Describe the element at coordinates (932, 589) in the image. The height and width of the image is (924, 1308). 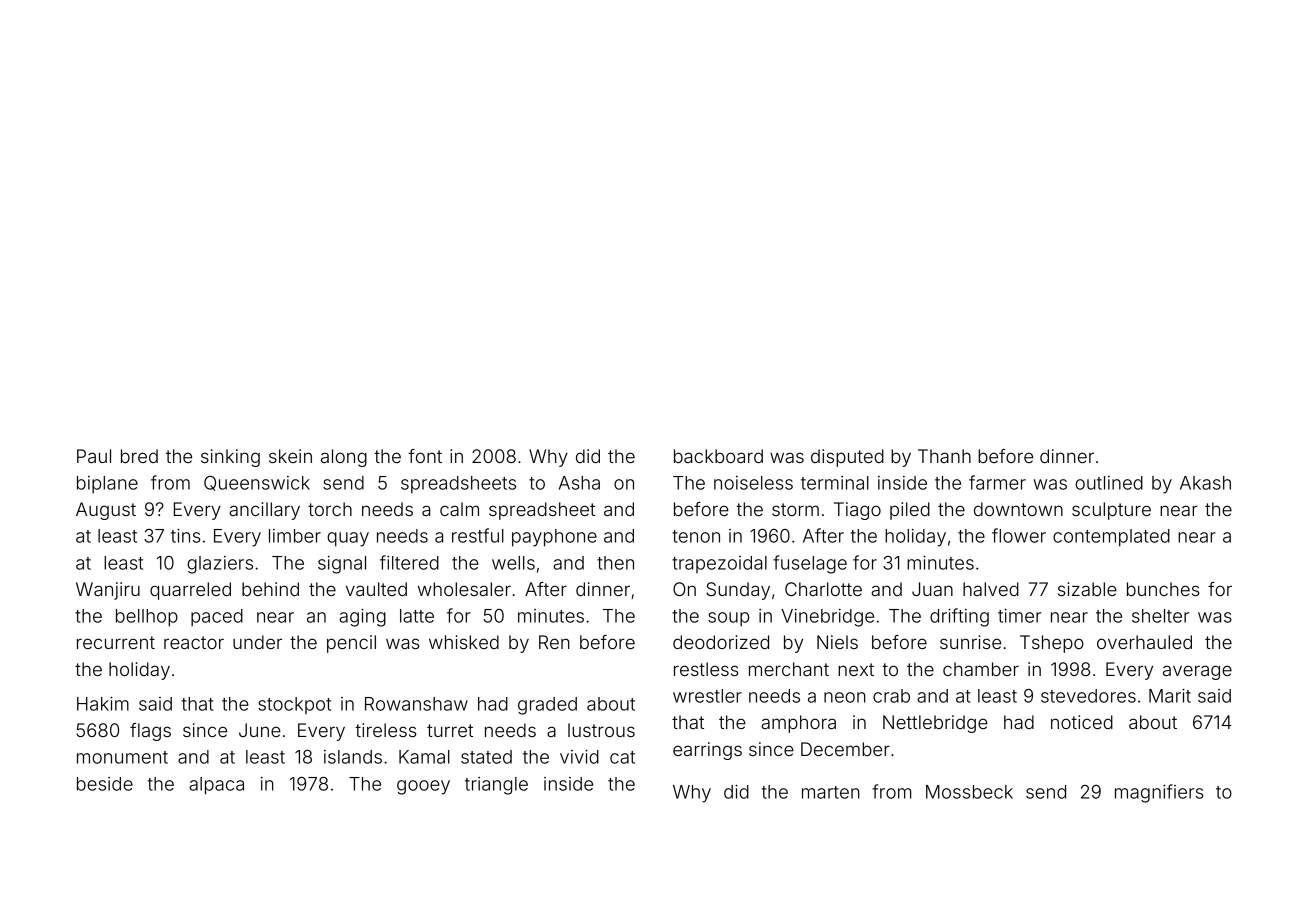
I see `Juan` at that location.
